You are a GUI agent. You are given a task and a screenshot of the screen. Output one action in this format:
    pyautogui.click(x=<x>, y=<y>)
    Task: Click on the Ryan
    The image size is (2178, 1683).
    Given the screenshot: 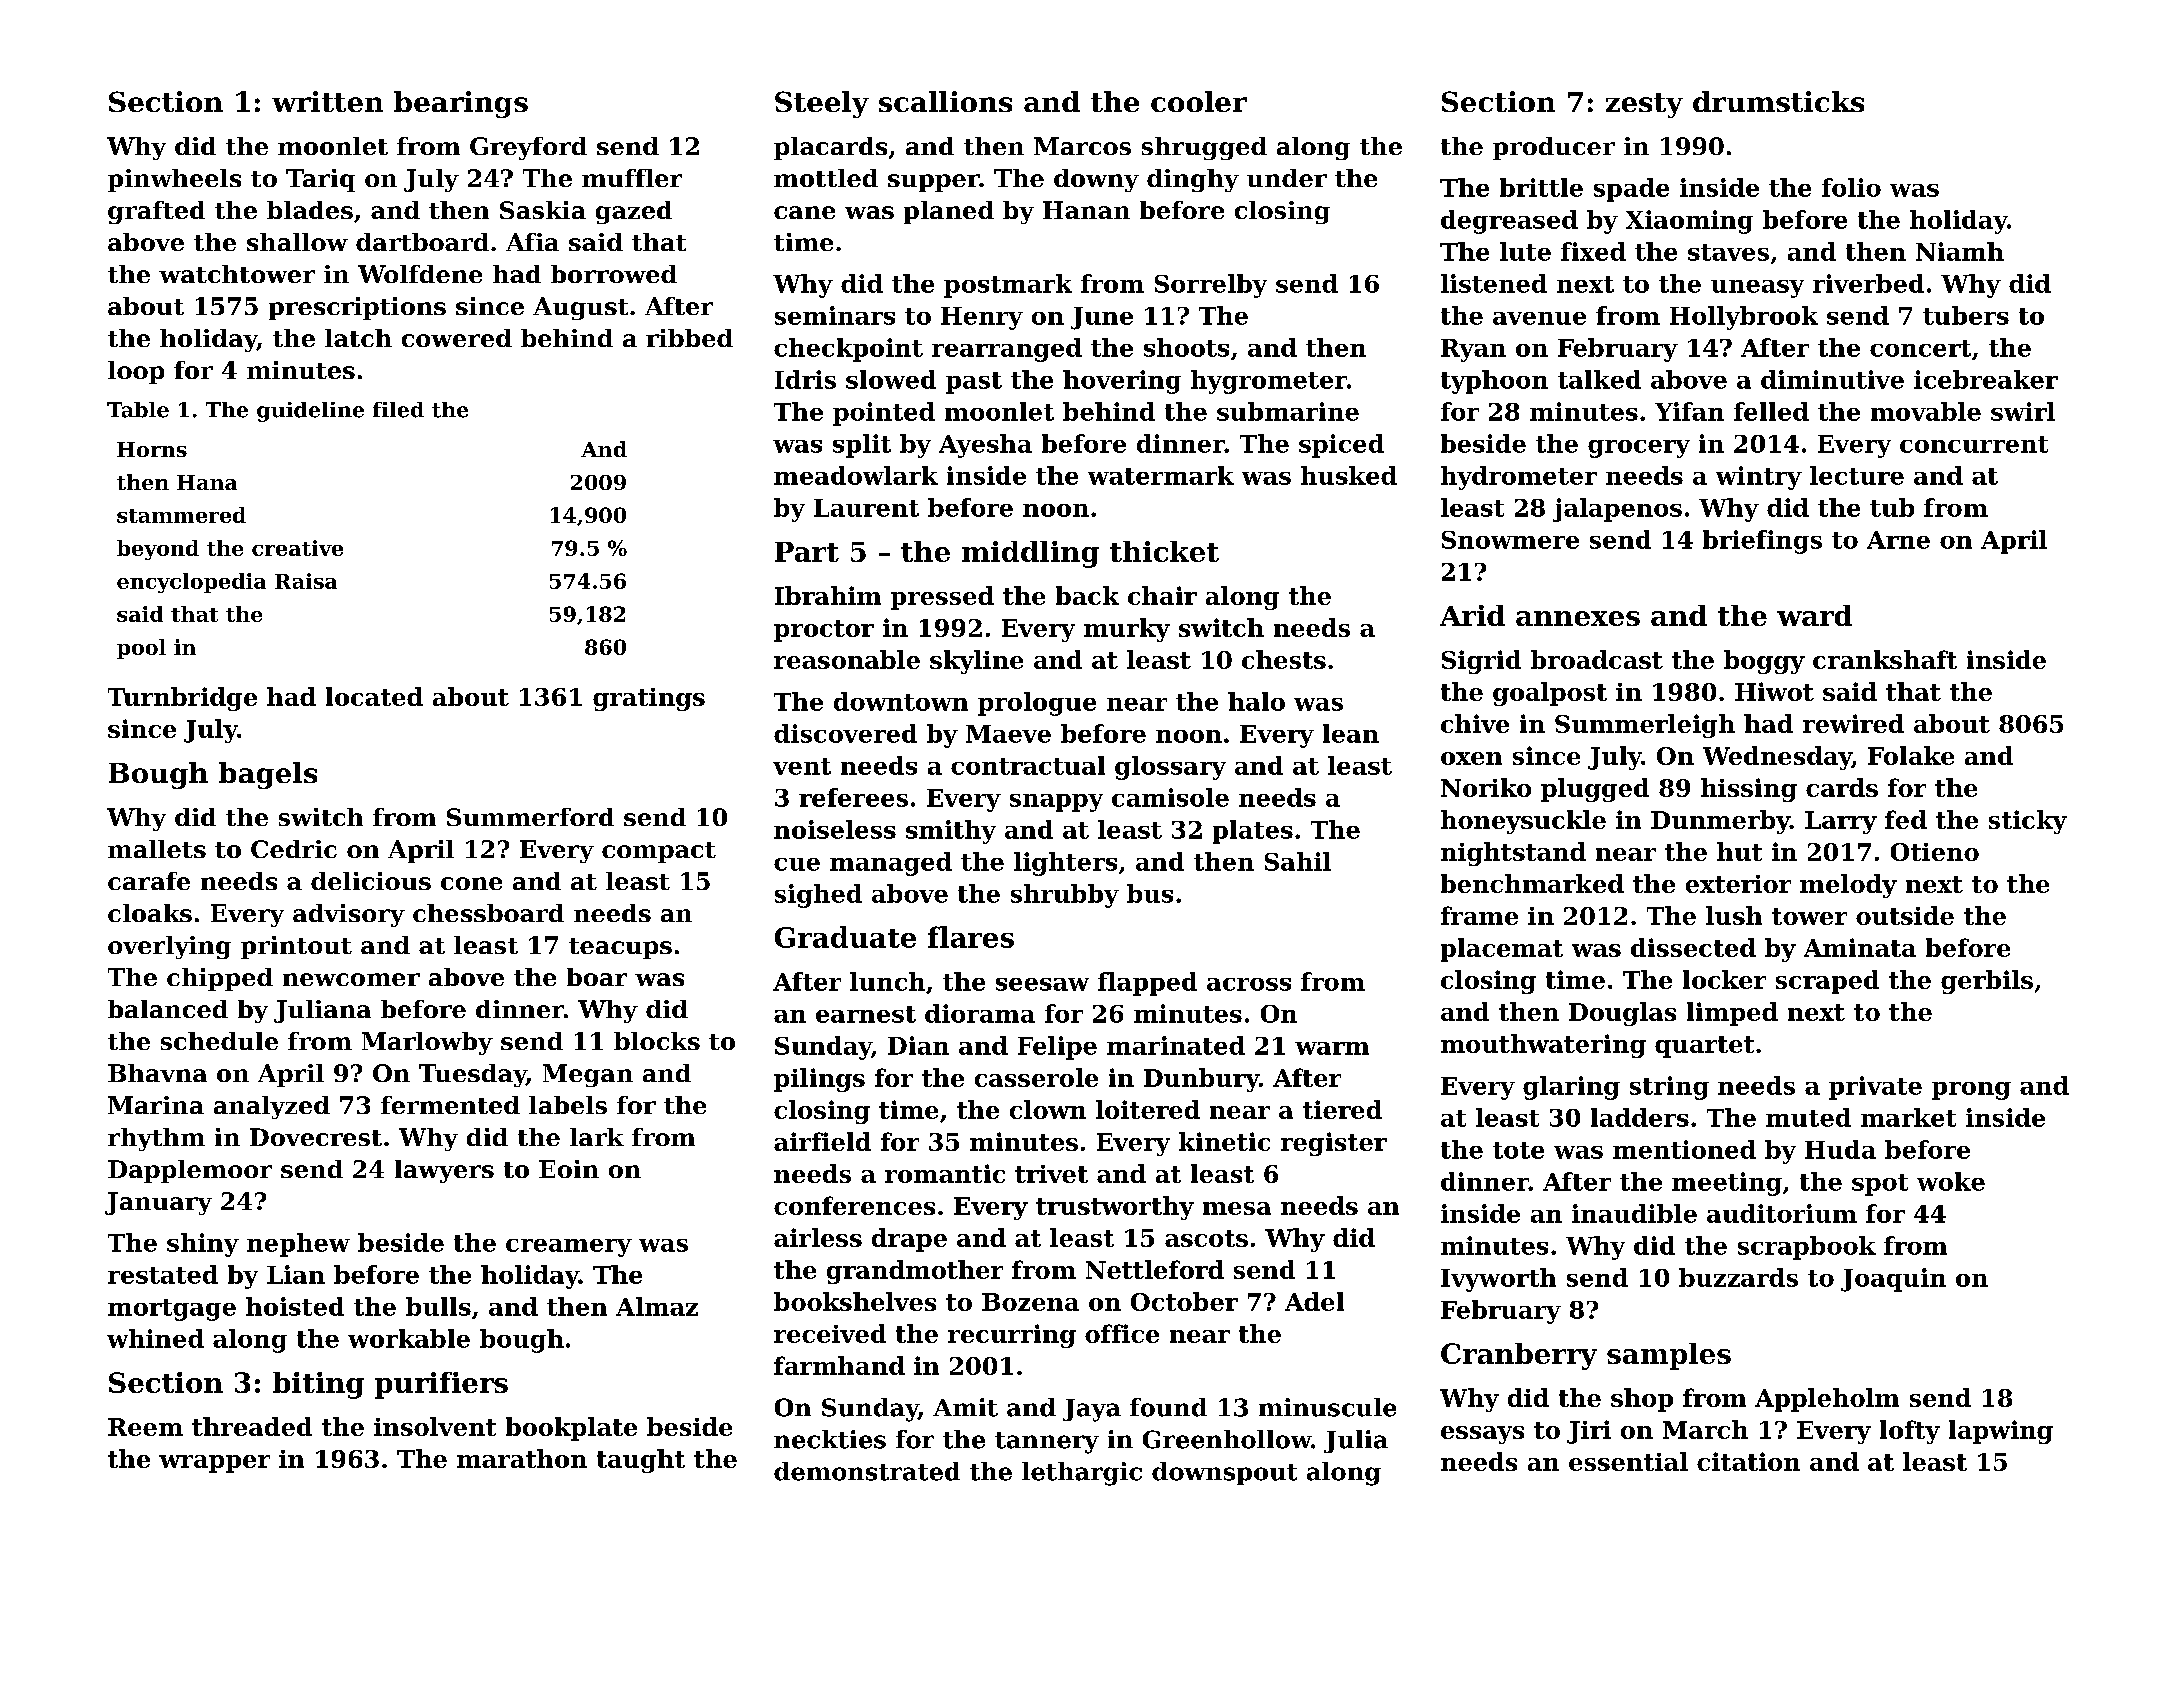 What is the action you would take?
    pyautogui.click(x=1473, y=350)
